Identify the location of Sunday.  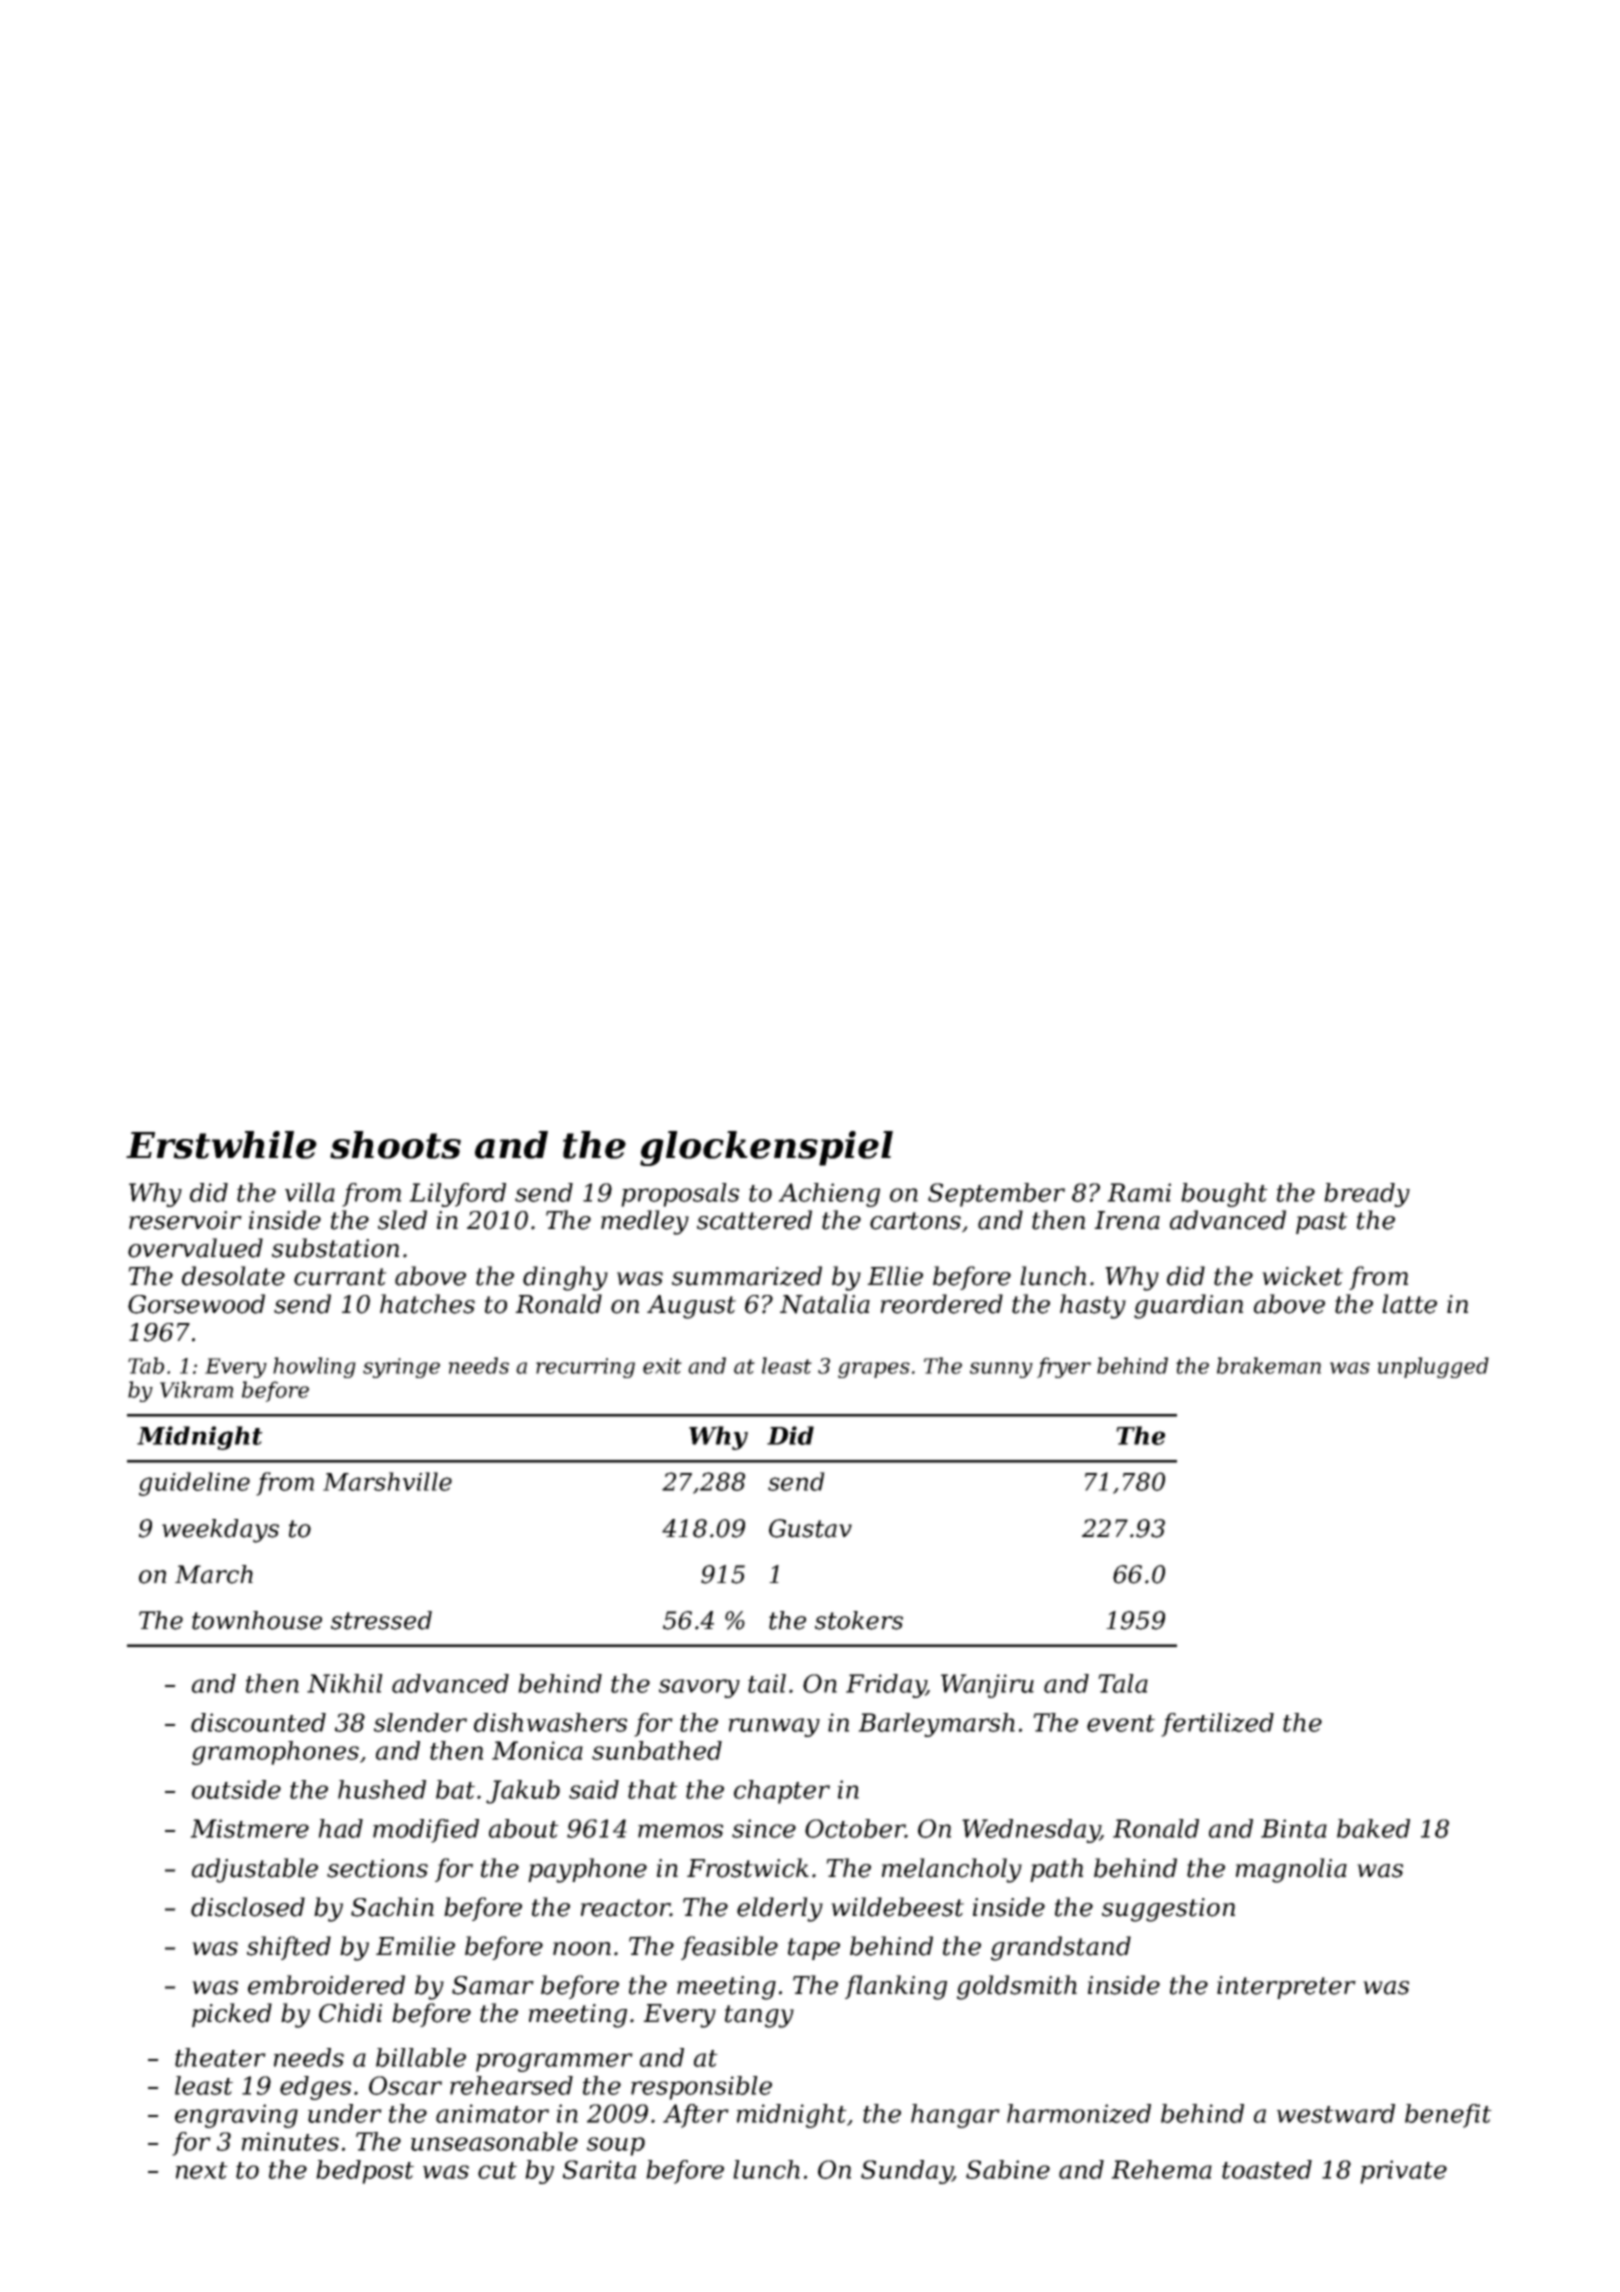
(906, 2172).
